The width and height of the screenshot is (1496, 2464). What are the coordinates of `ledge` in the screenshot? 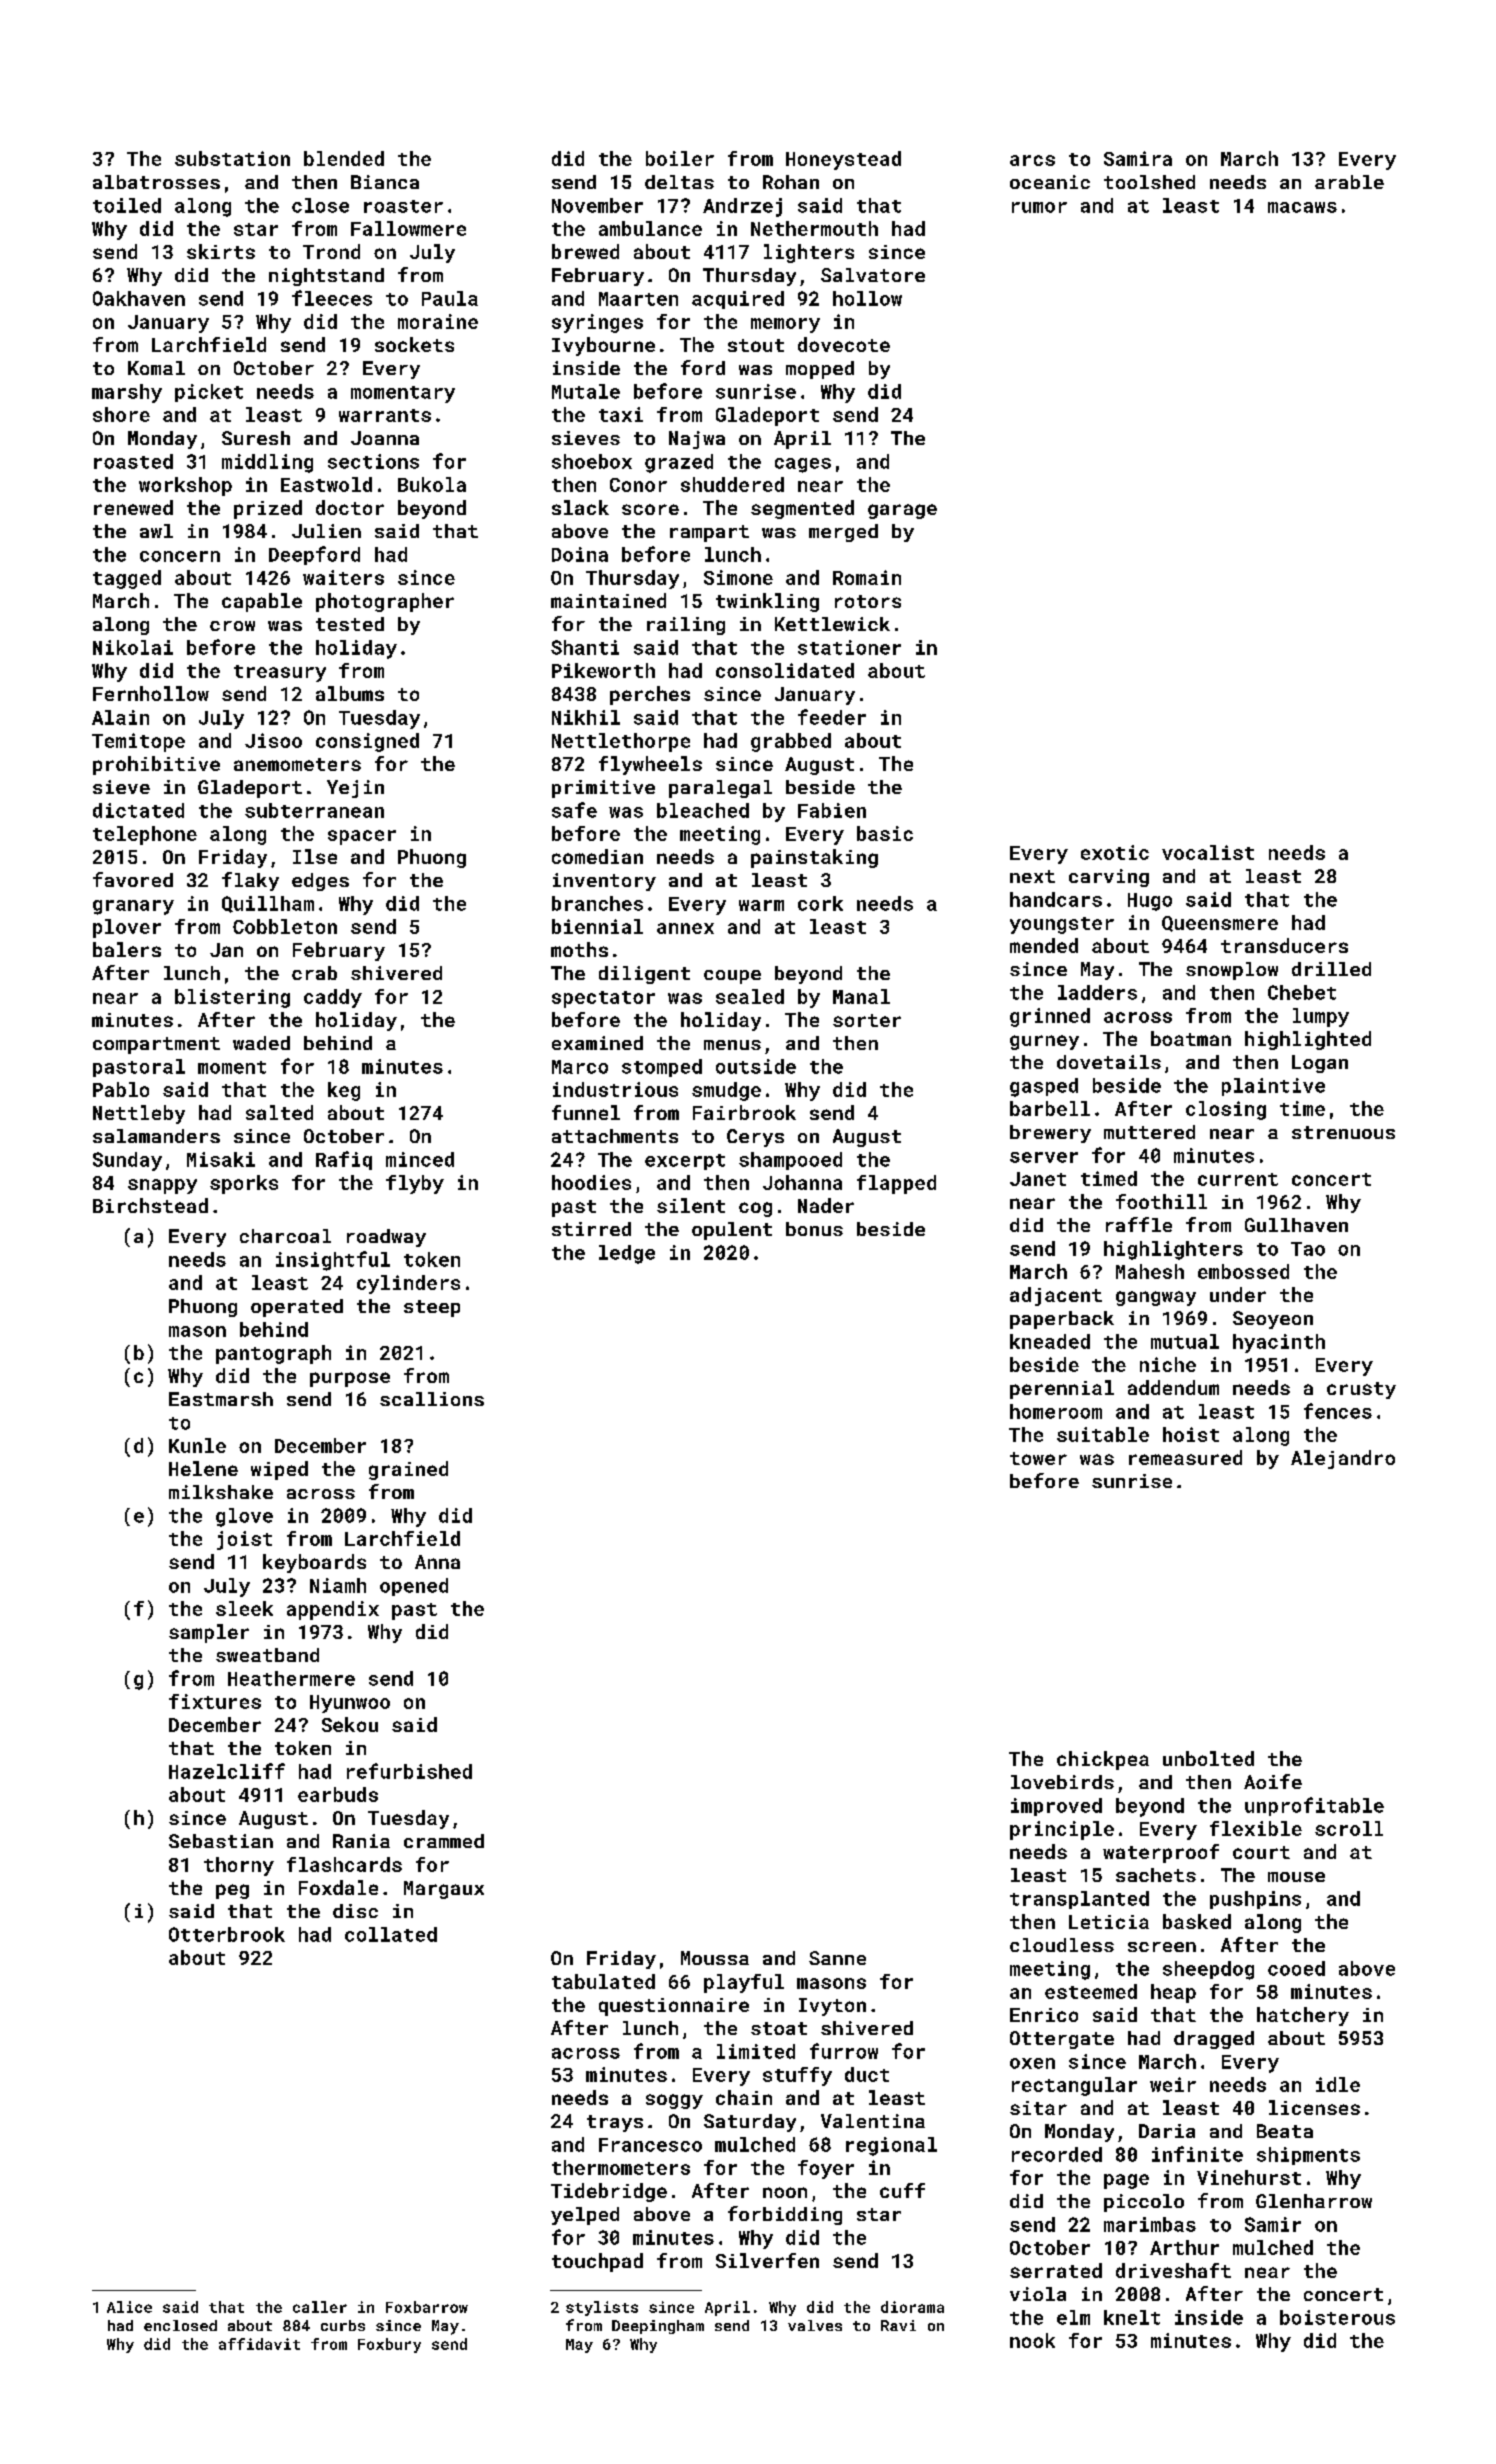 It's located at (627, 1254).
